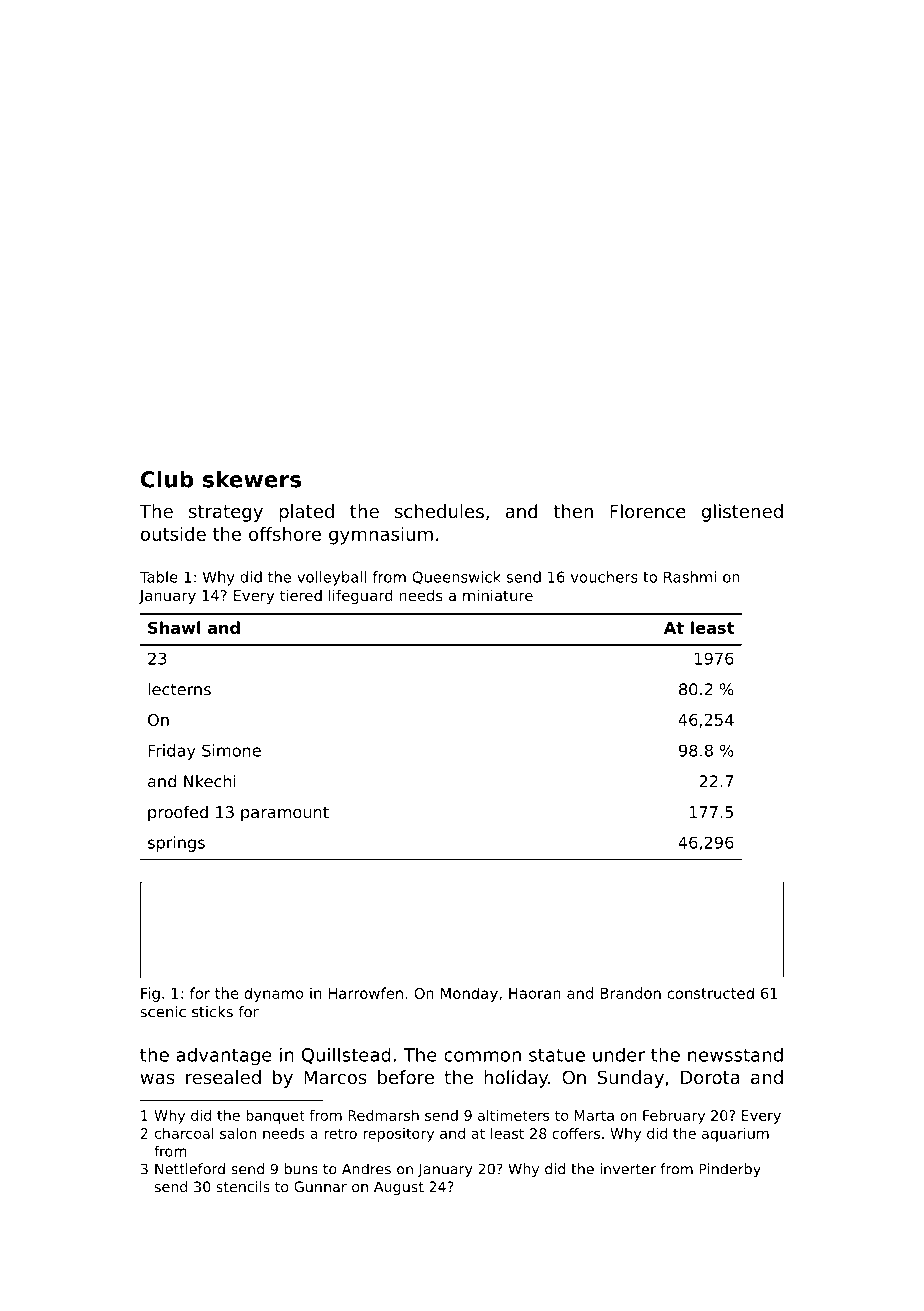  I want to click on plated, so click(306, 513).
